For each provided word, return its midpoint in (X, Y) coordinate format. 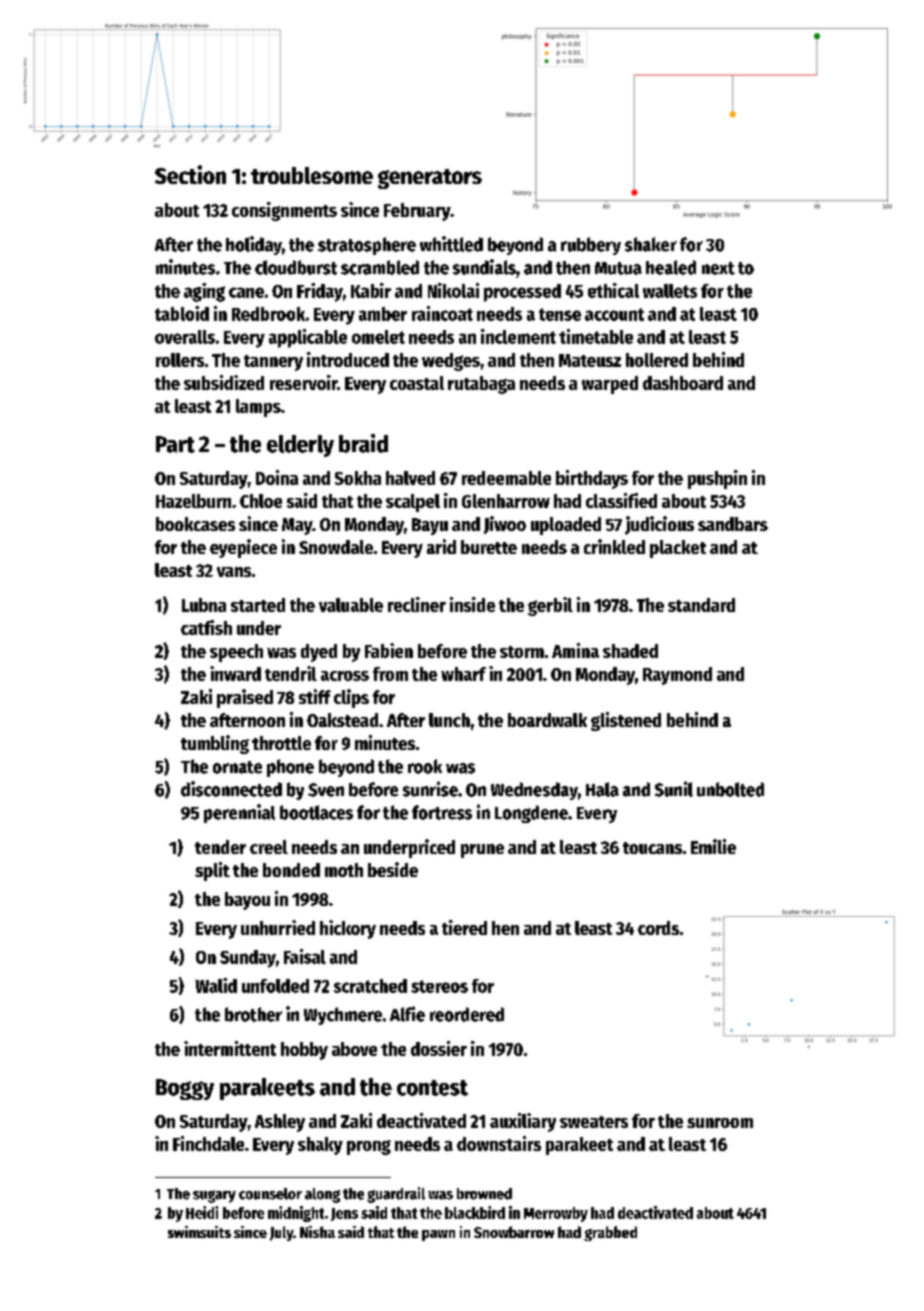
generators (430, 179)
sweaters (594, 1122)
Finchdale (208, 1143)
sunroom (720, 1123)
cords (658, 928)
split (212, 871)
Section (190, 174)
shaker (651, 244)
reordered (467, 1014)
